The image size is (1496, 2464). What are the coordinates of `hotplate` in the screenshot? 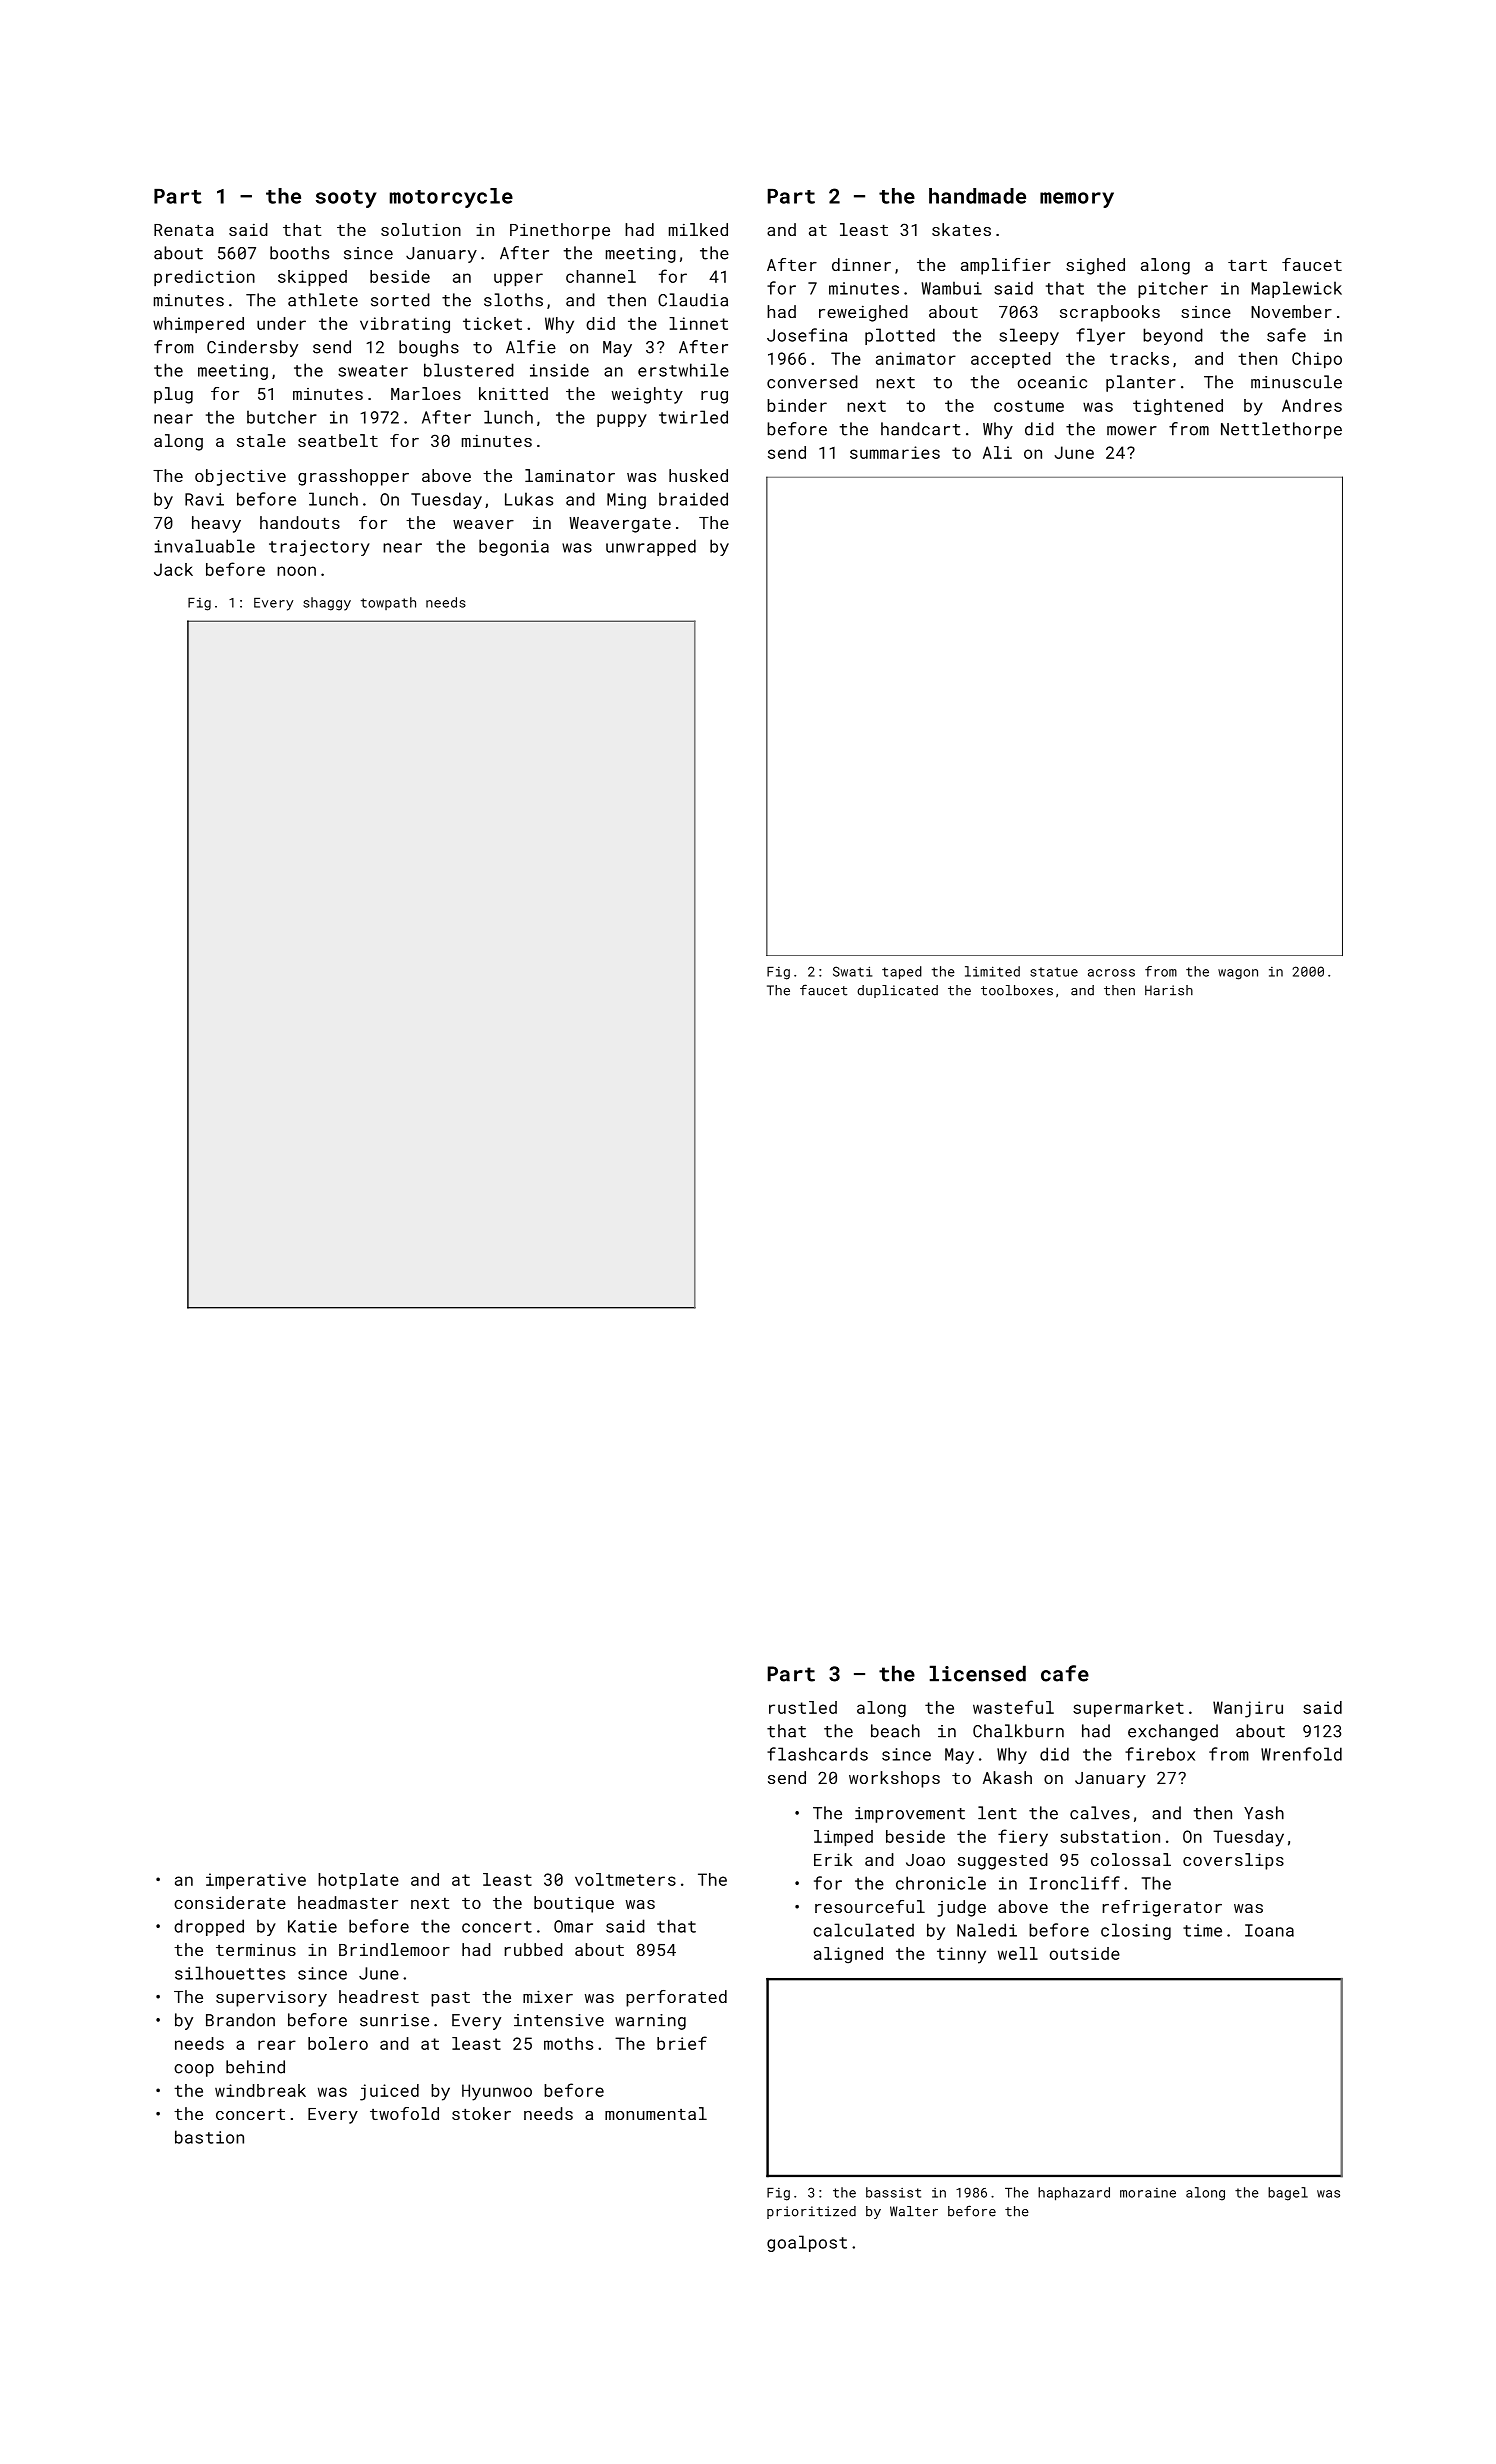 It's located at (358, 1881).
